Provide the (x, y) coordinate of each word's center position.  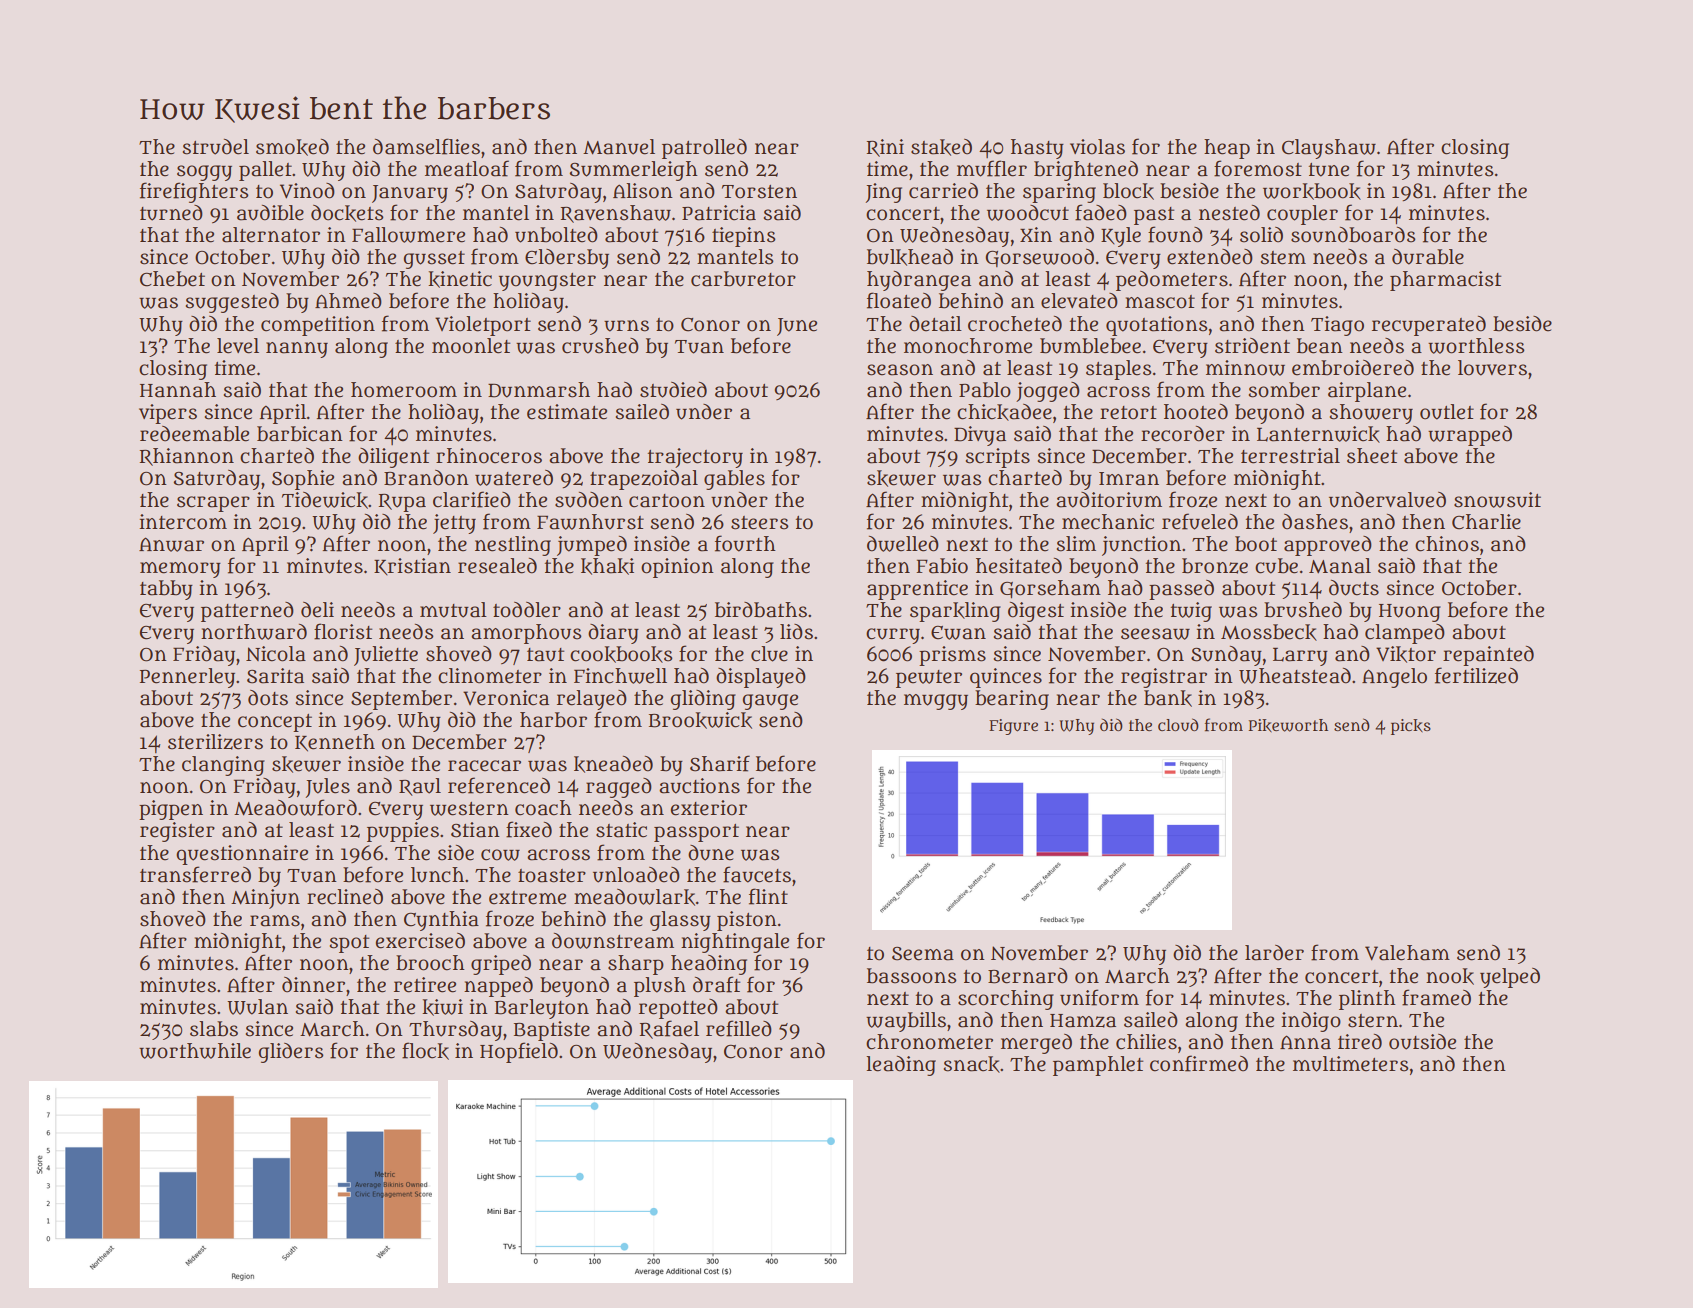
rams (275, 921)
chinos (1447, 544)
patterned (247, 612)
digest (1036, 612)
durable (1428, 257)
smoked (292, 147)
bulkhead (910, 257)
